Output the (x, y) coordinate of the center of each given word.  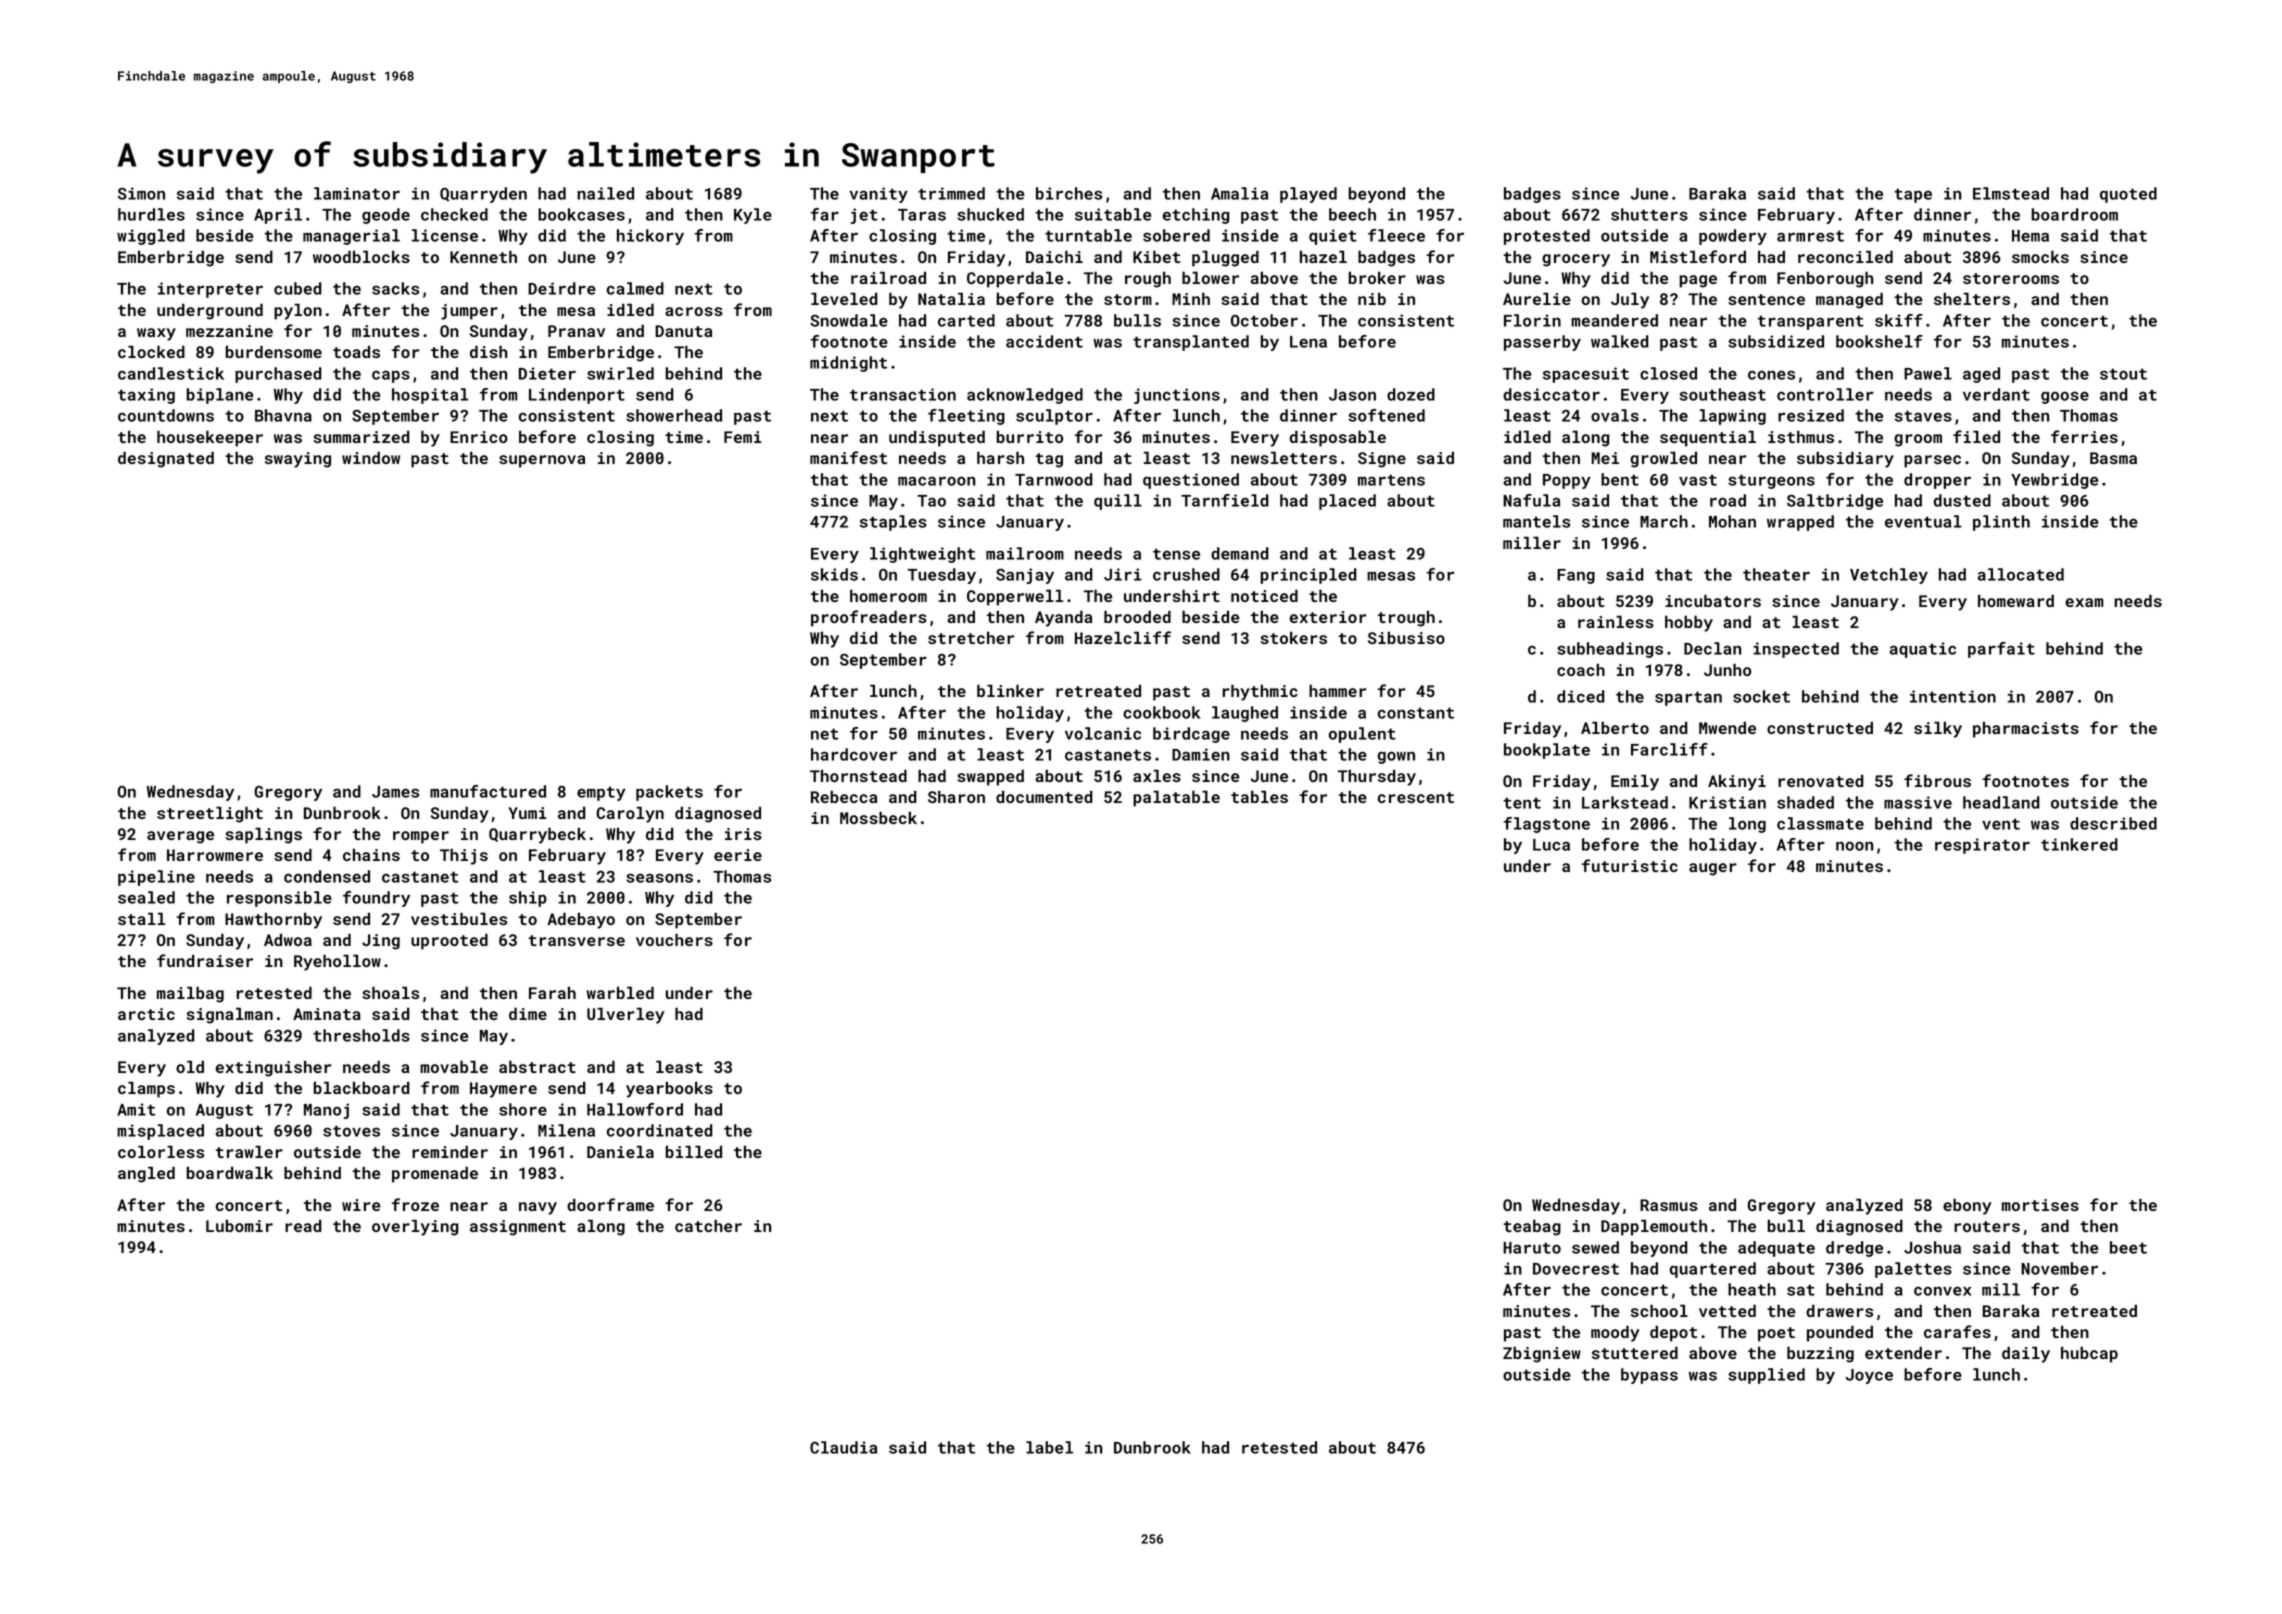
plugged (1225, 258)
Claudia (843, 1447)
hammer (1337, 690)
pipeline (156, 878)
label (1049, 1447)
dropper (1937, 481)
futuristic (1630, 865)
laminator (357, 193)
